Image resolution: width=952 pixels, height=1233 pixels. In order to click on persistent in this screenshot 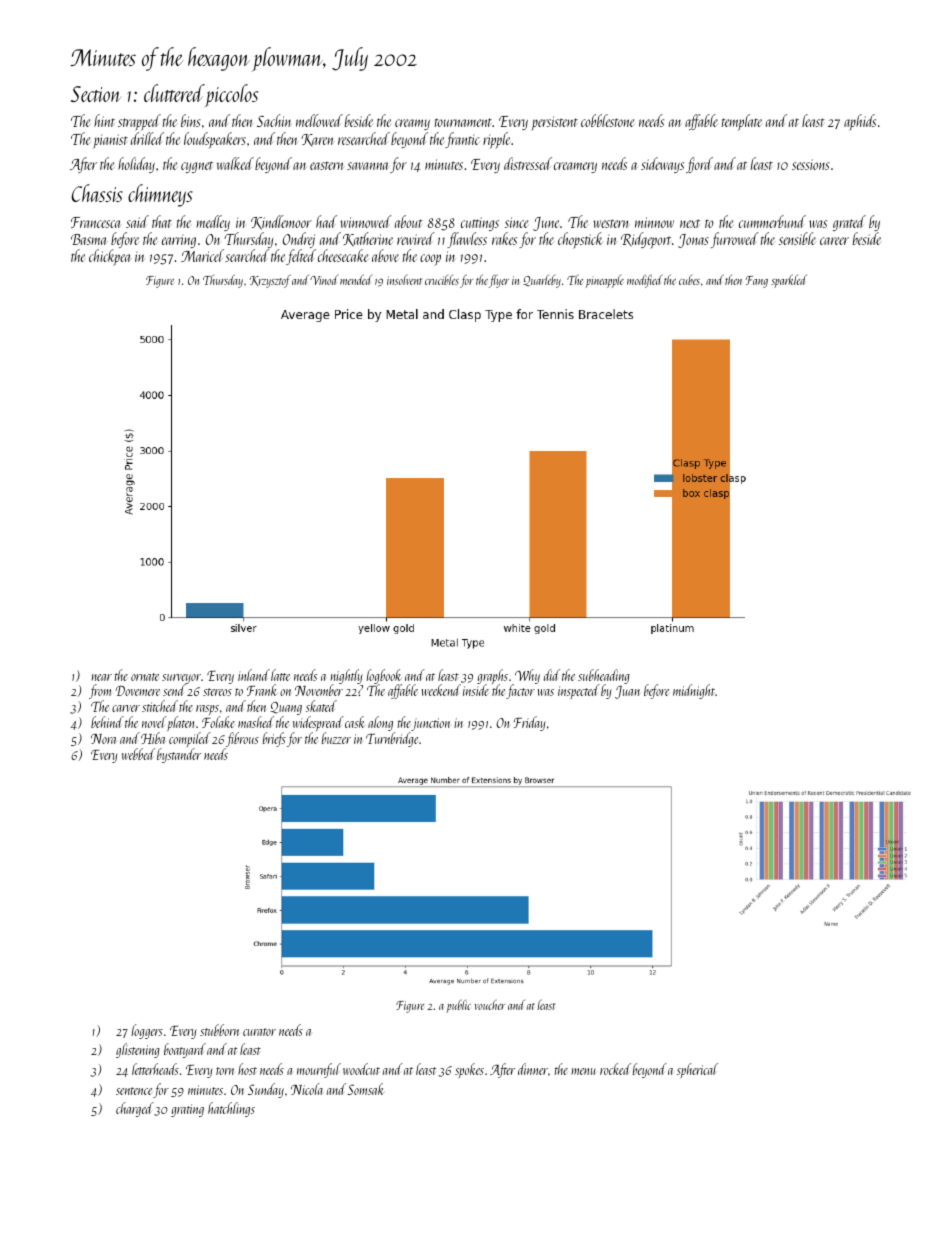, I will do `click(554, 123)`.
